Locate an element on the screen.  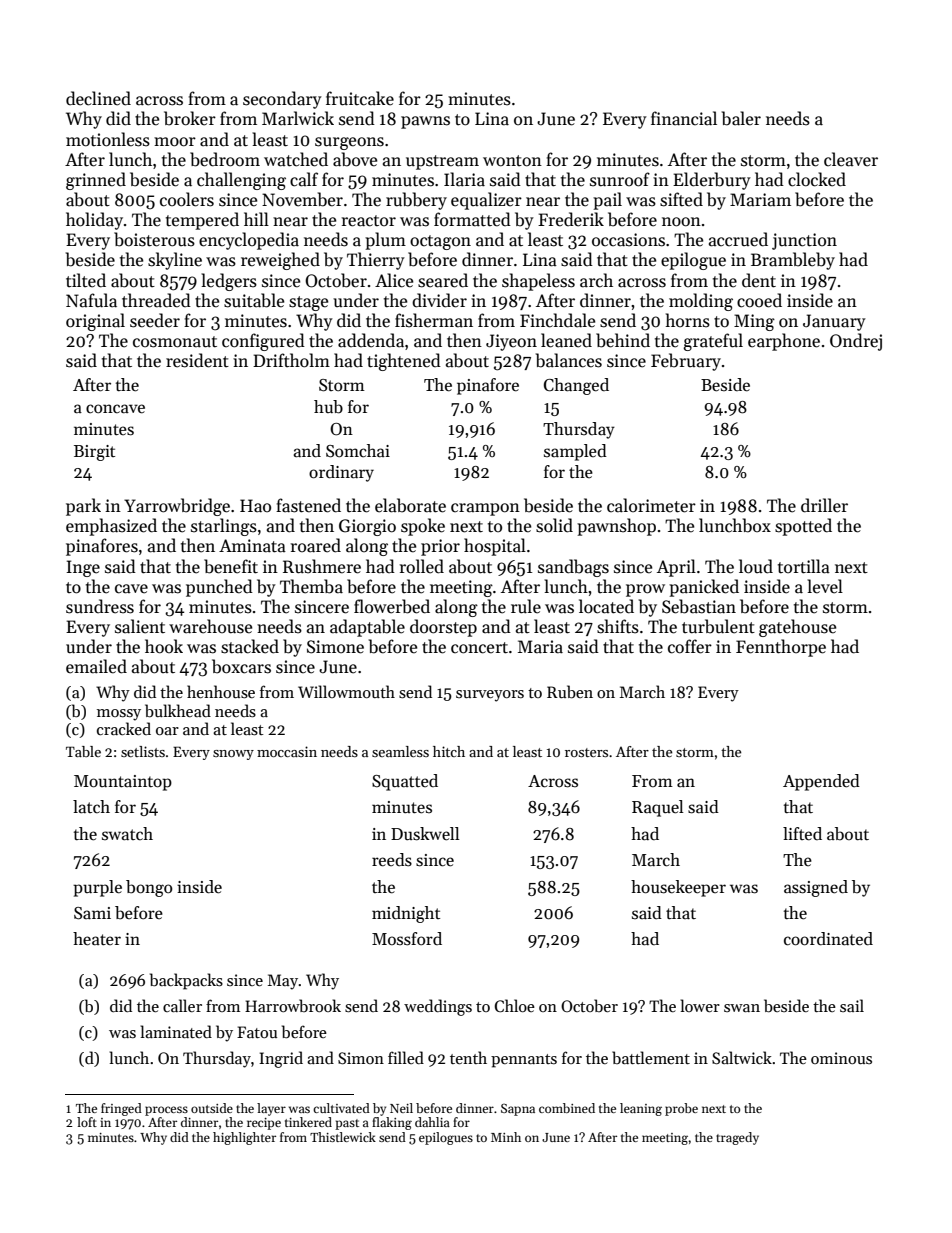
Fennthorpe is located at coordinates (781, 648).
